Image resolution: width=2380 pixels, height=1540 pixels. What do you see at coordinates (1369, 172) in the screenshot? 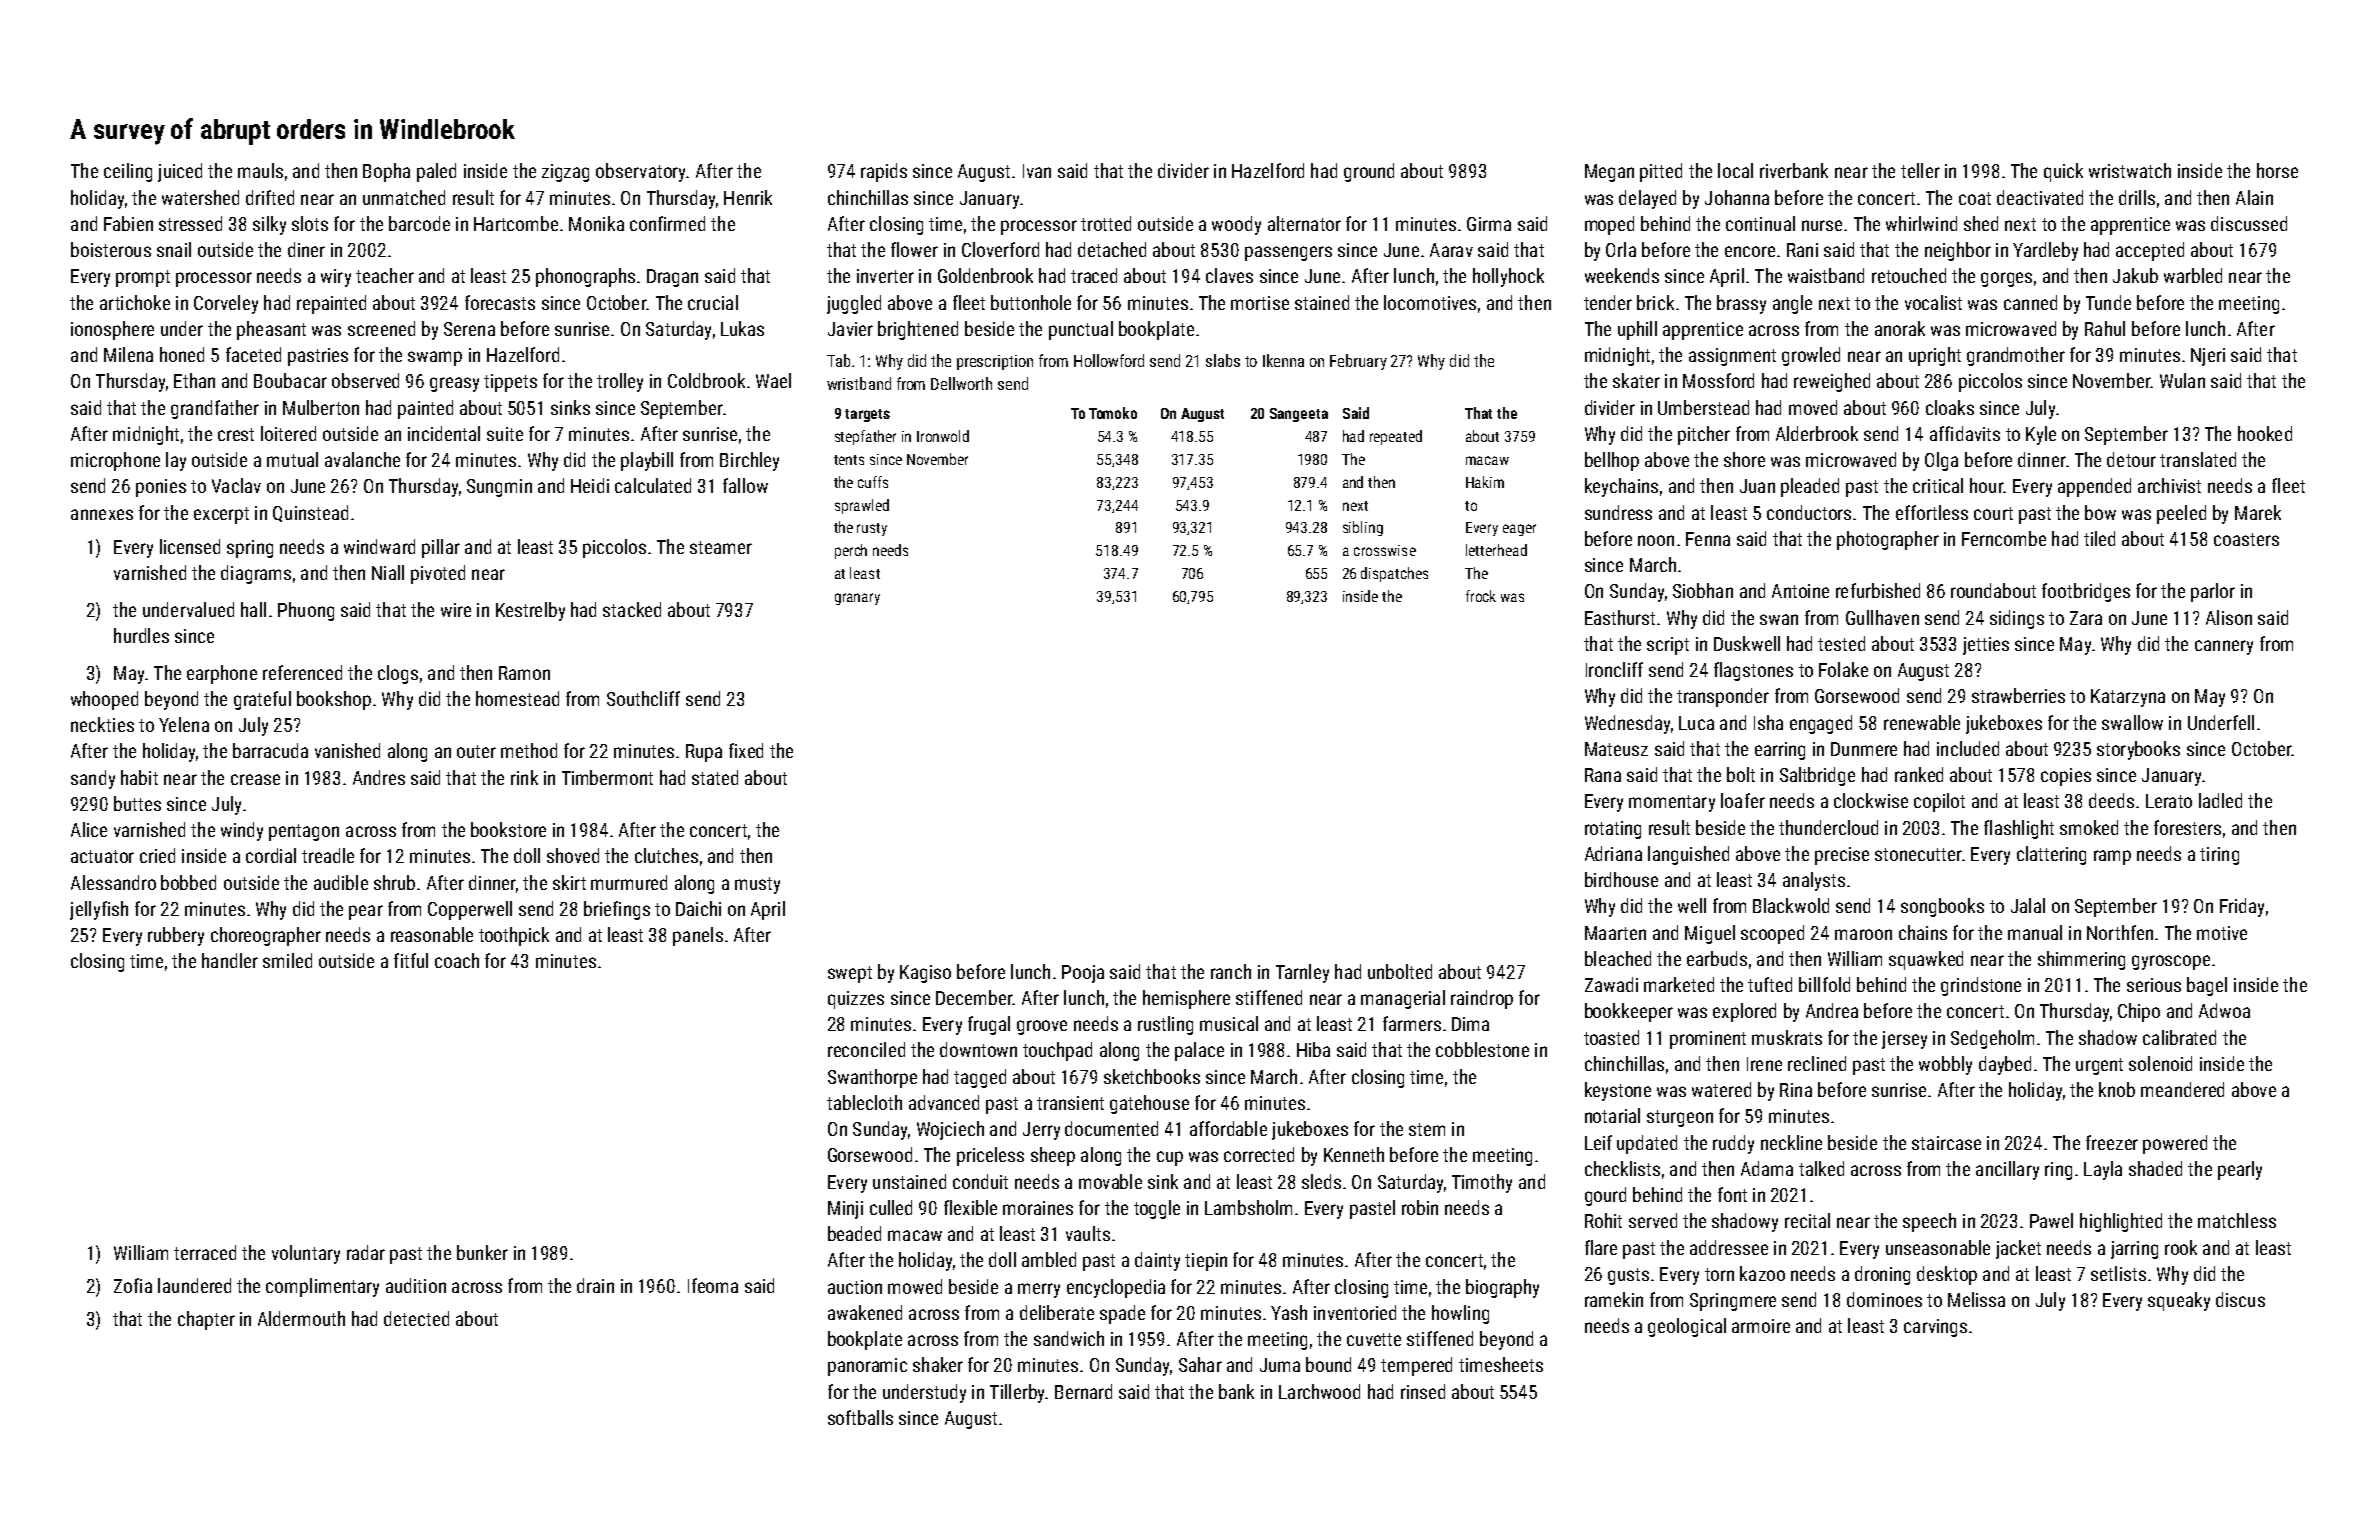
I see `ground` at bounding box center [1369, 172].
